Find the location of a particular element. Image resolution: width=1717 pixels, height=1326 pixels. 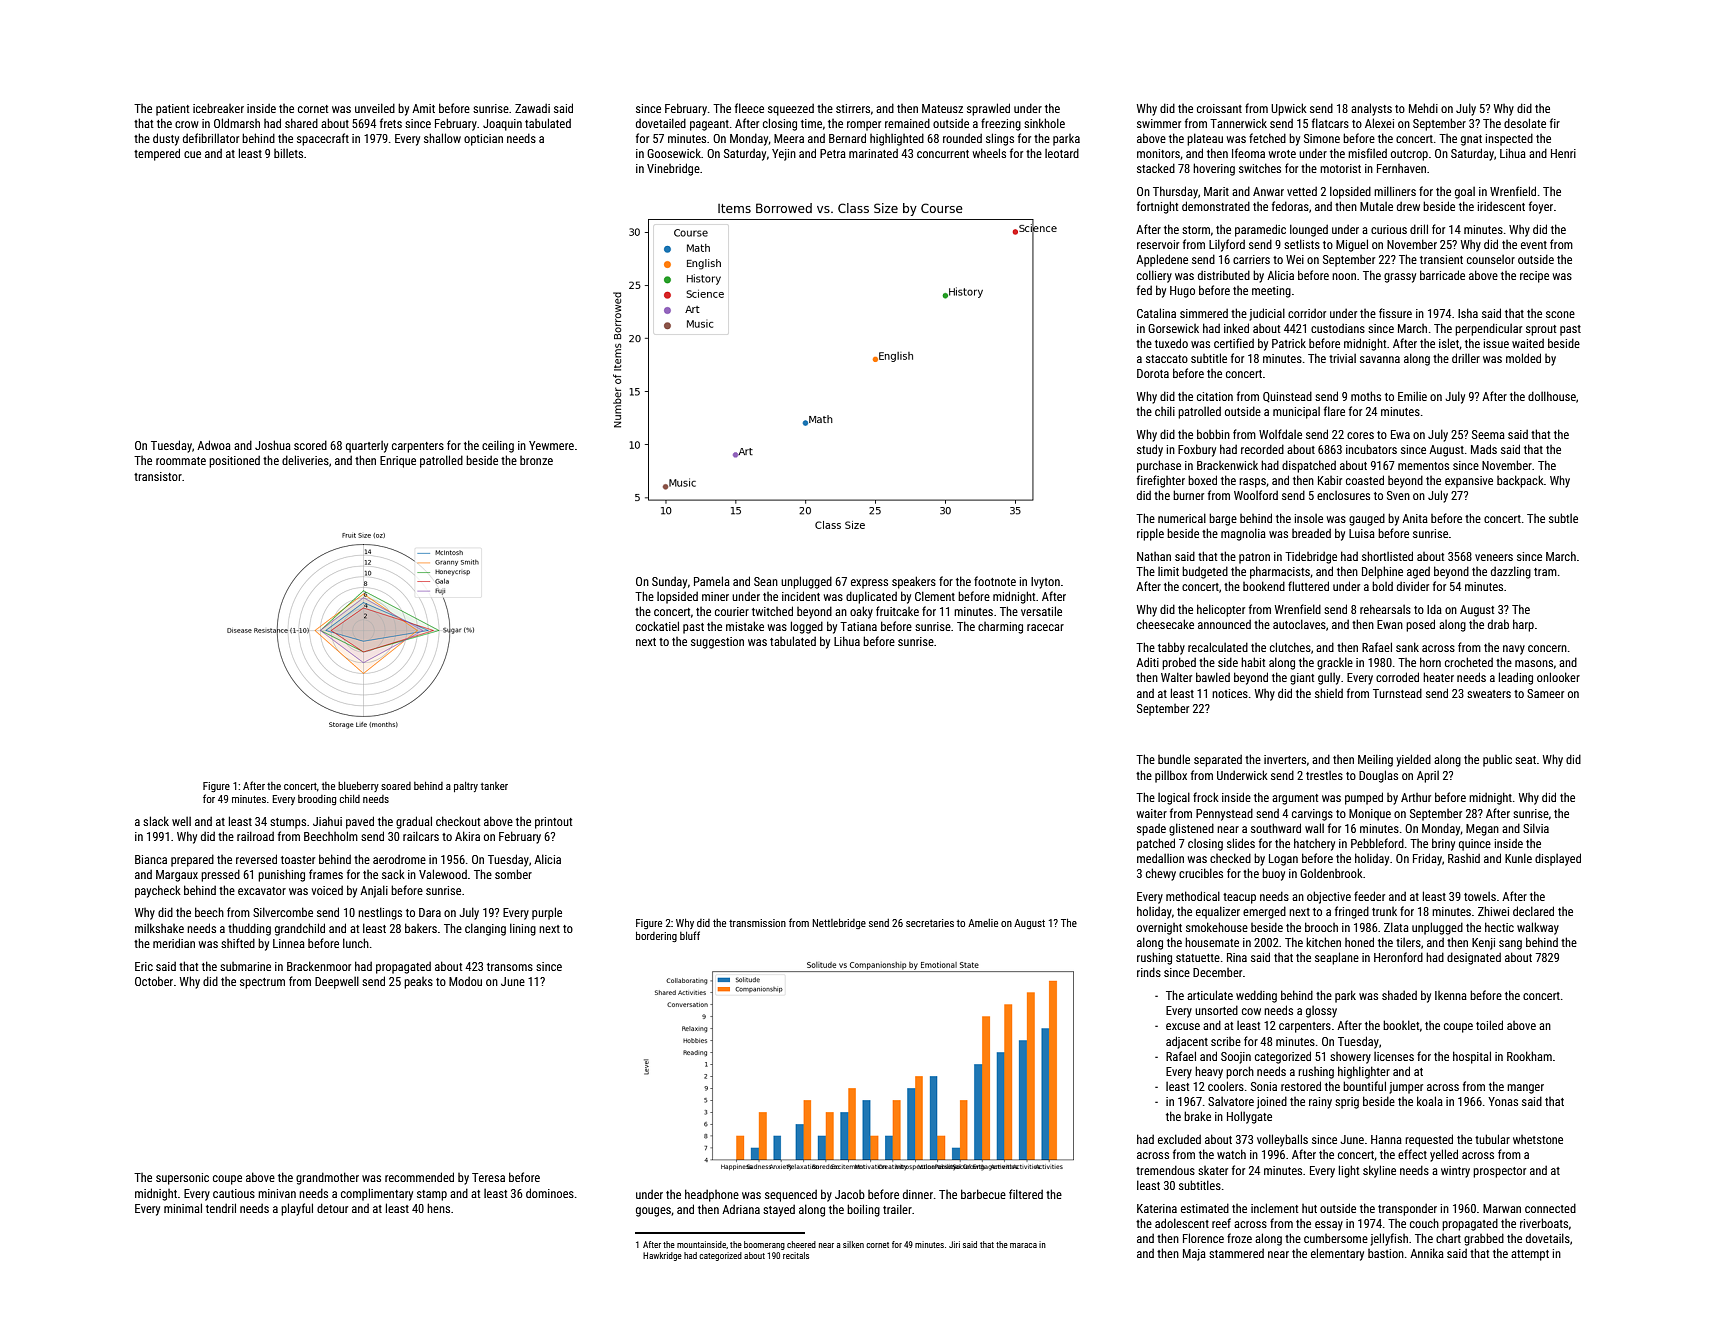

fleece is located at coordinates (749, 108).
